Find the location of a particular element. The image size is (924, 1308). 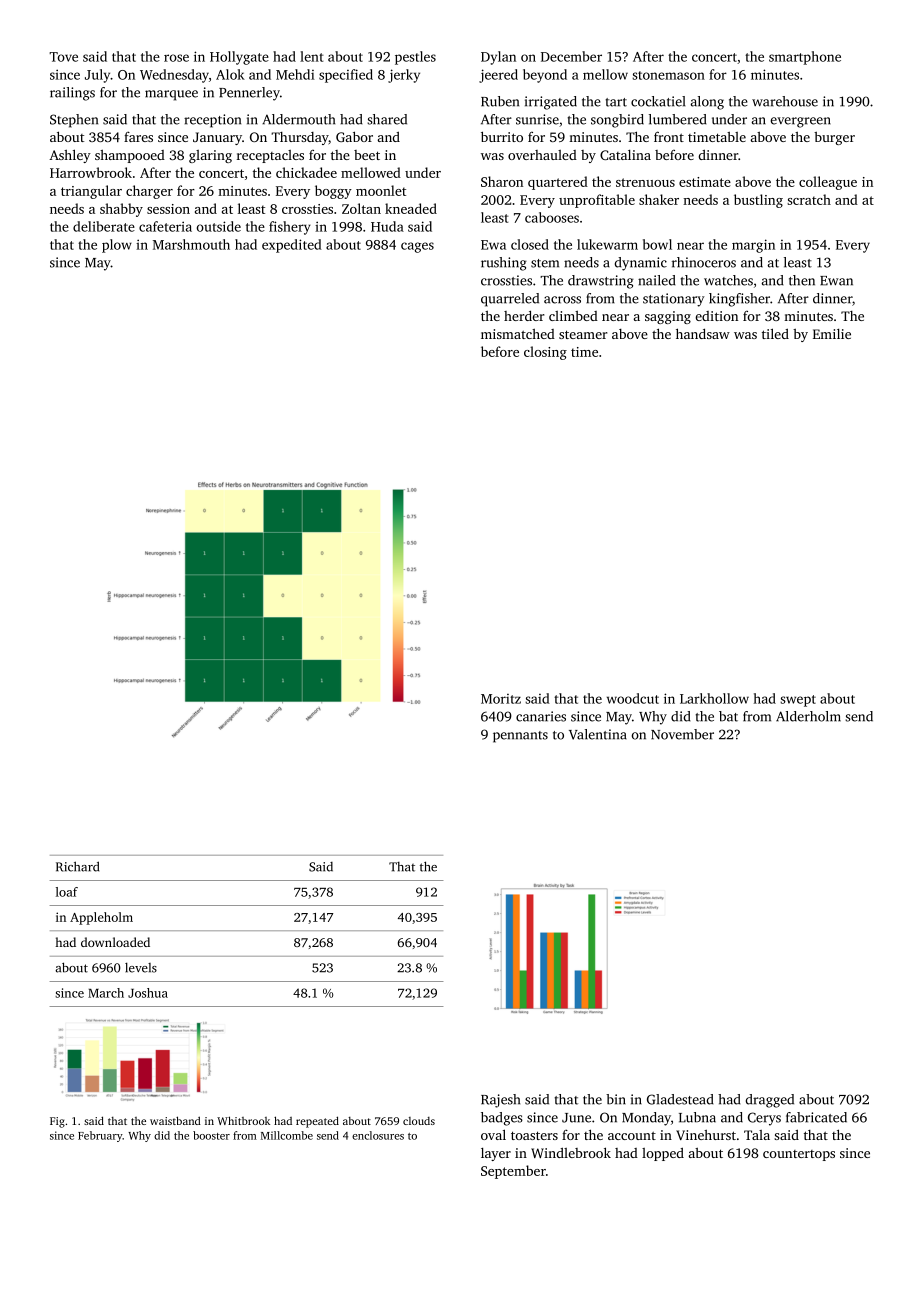

burrito is located at coordinates (502, 136).
